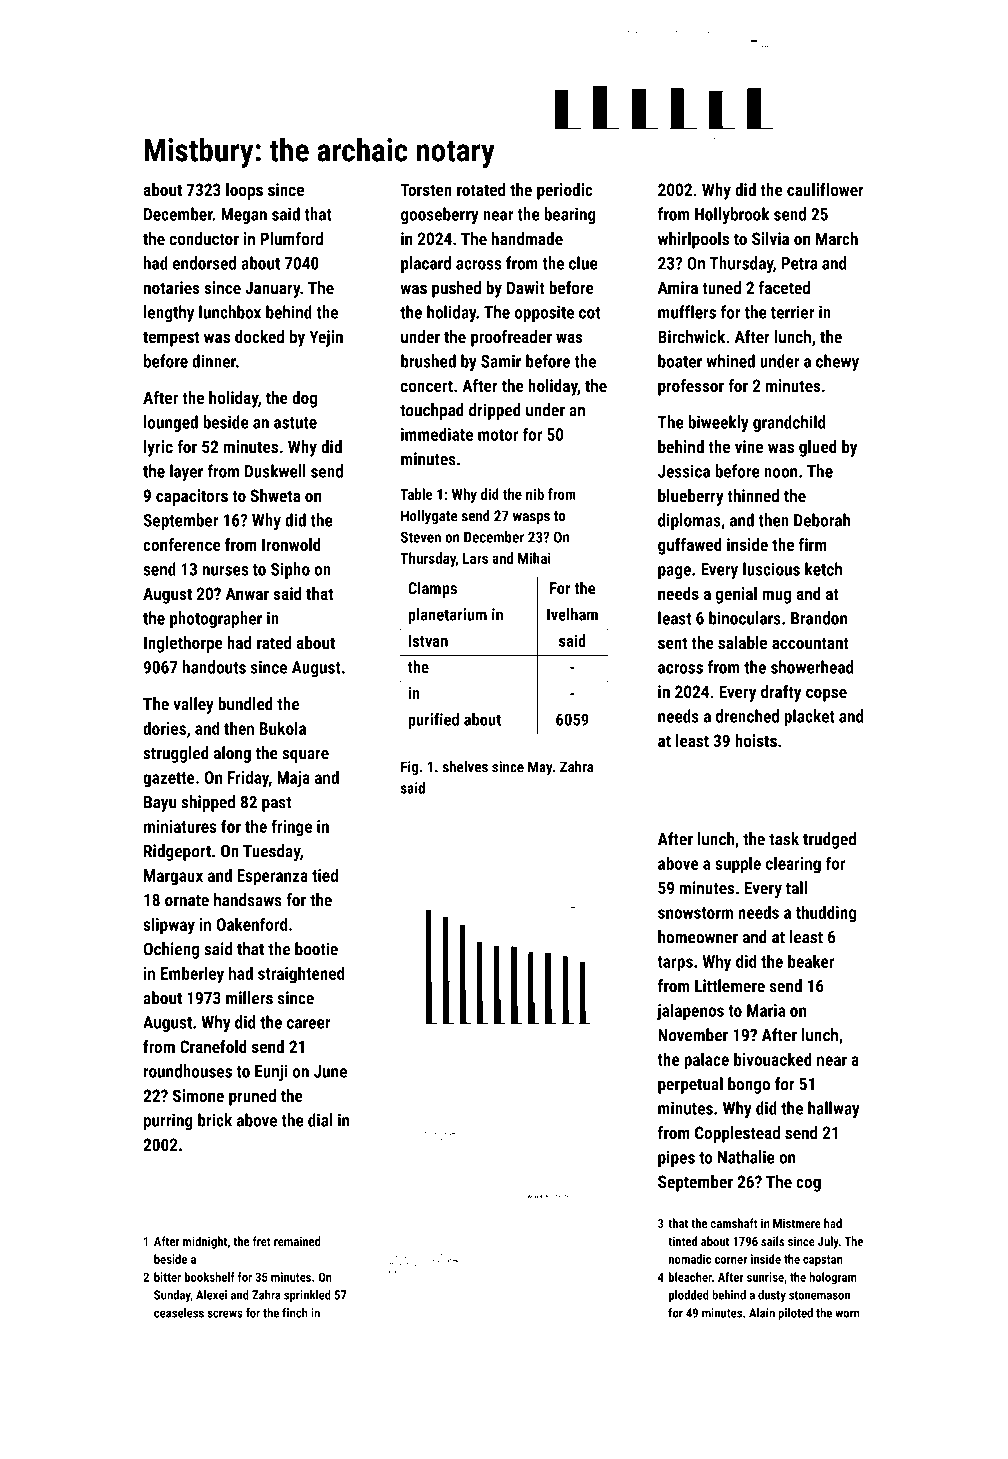  What do you see at coordinates (244, 191) in the screenshot?
I see `loops` at bounding box center [244, 191].
